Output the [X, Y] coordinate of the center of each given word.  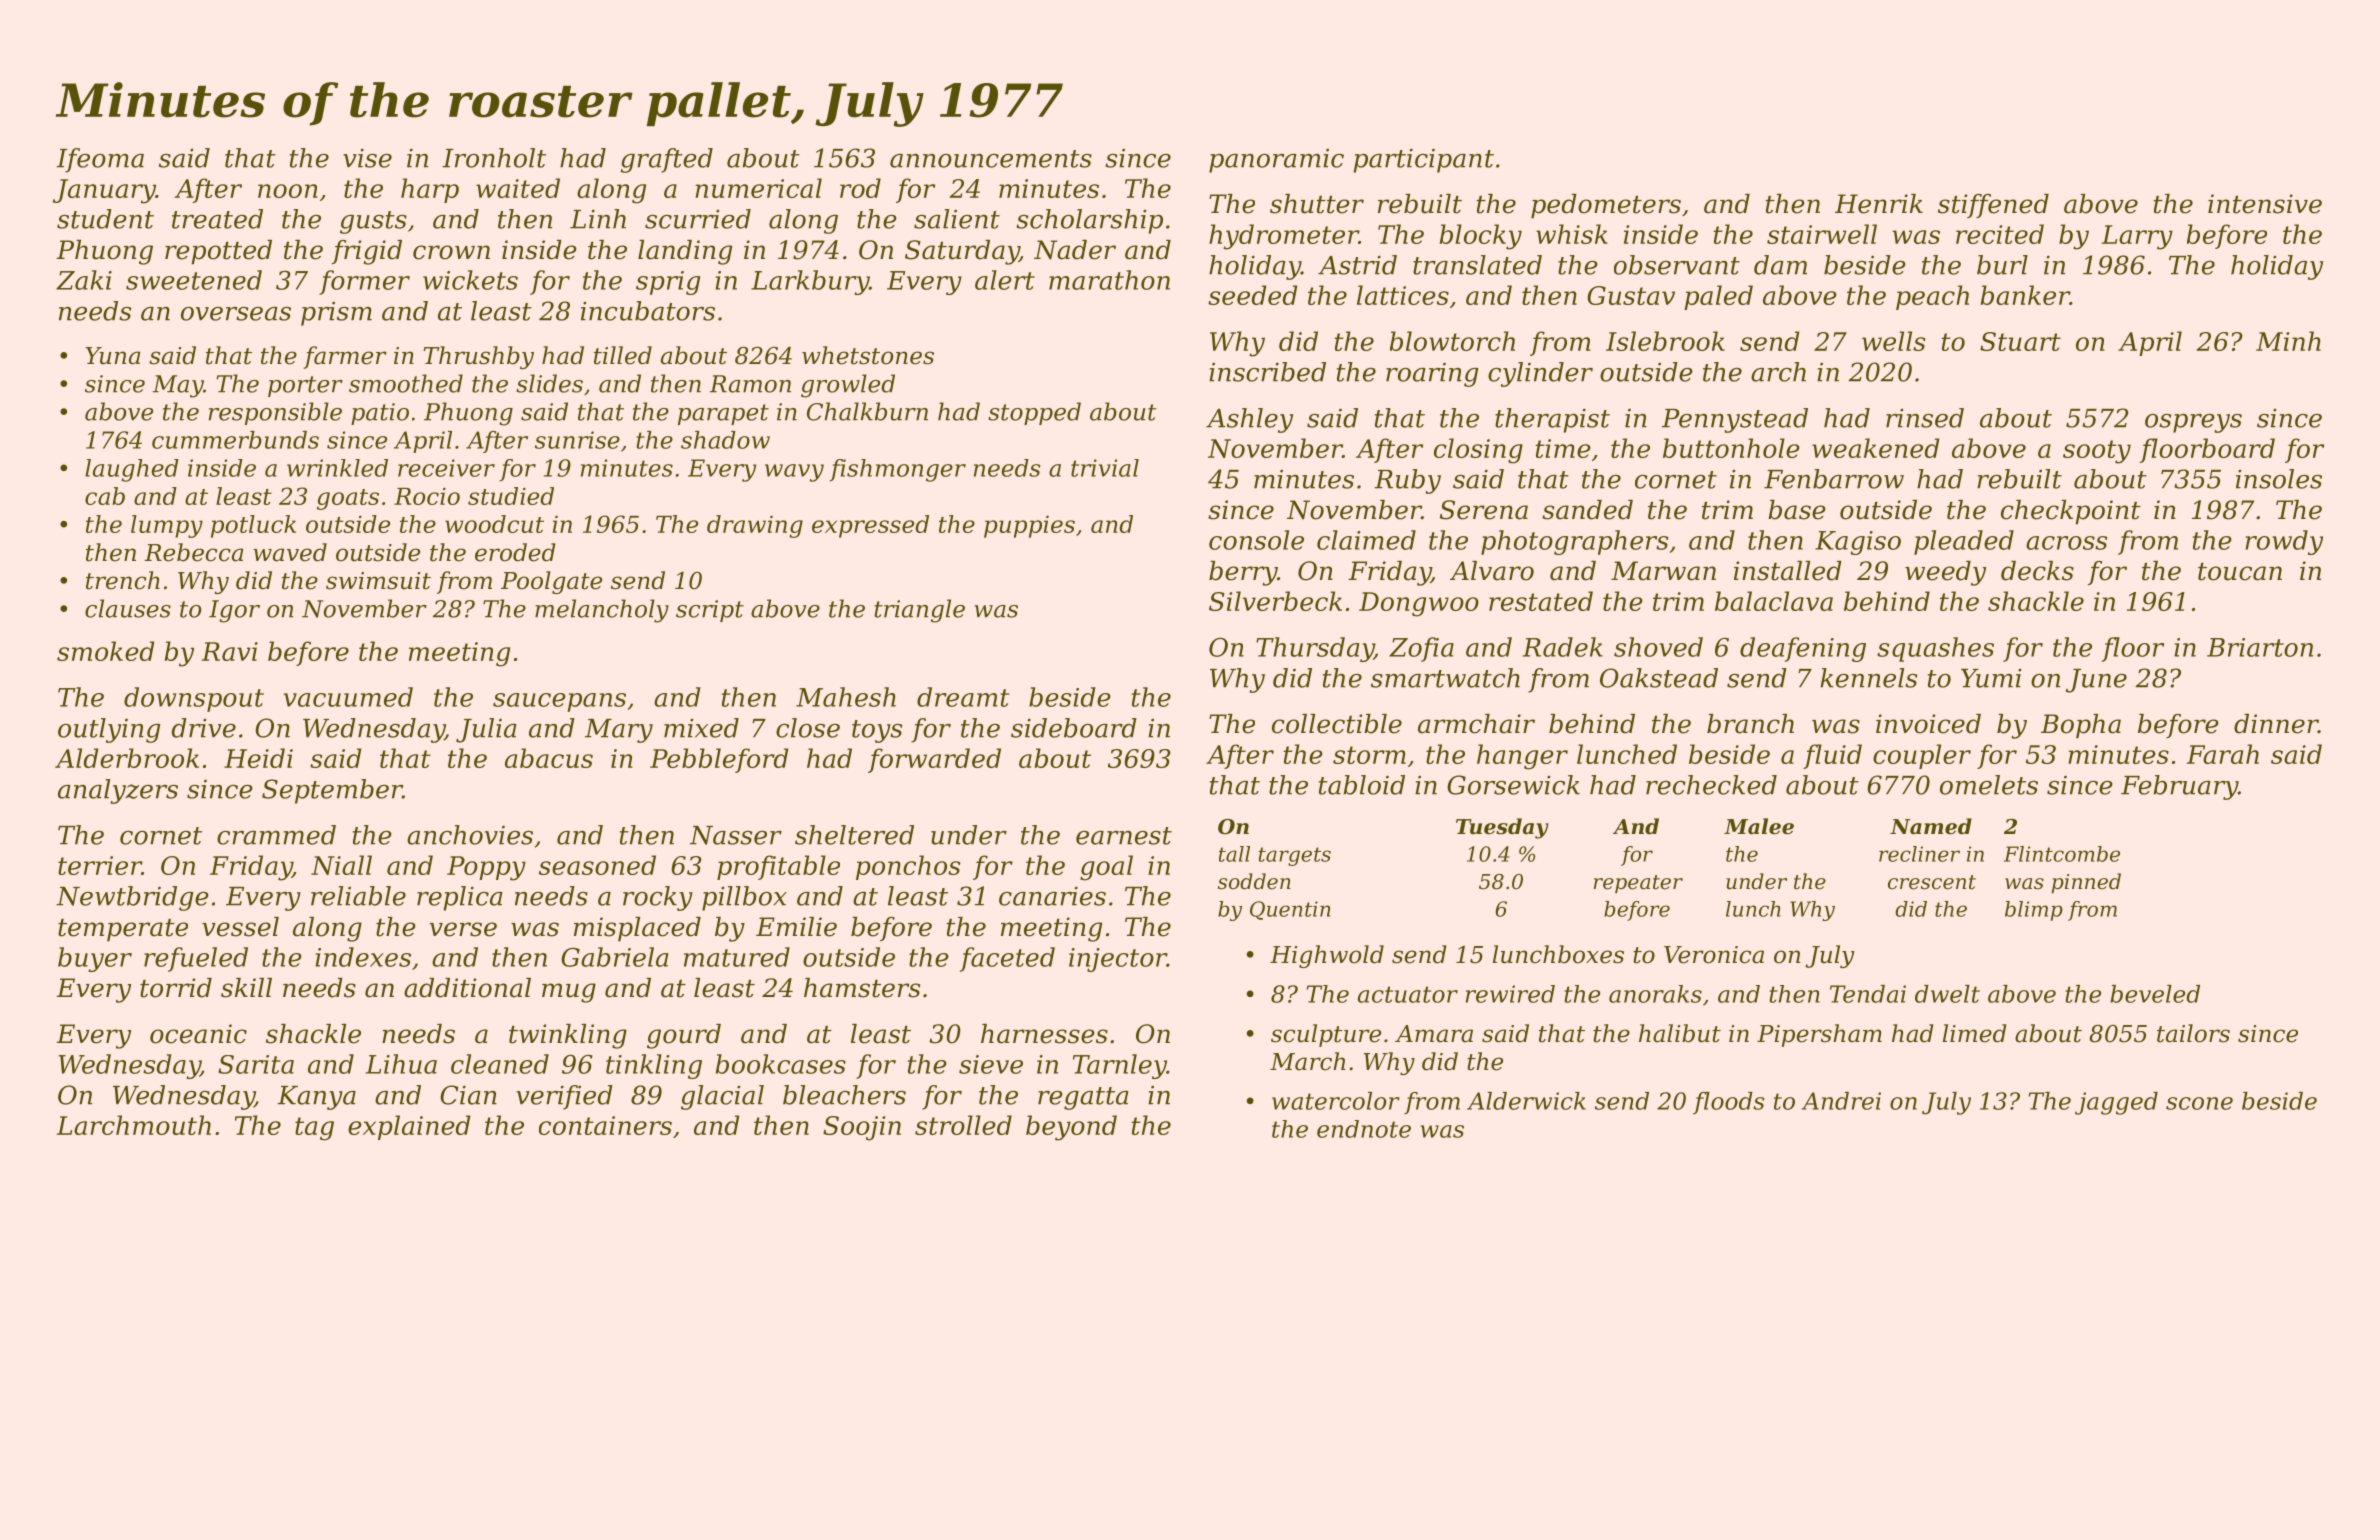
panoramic [1276, 160]
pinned [2086, 883]
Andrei [1841, 1101]
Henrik [1879, 204]
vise [367, 158]
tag [314, 1129]
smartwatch [1445, 678]
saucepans [559, 702]
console [1256, 540]
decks [2037, 571]
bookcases [781, 1064]
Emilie [796, 927]
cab [105, 496]
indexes [363, 957]
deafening [1803, 649]
